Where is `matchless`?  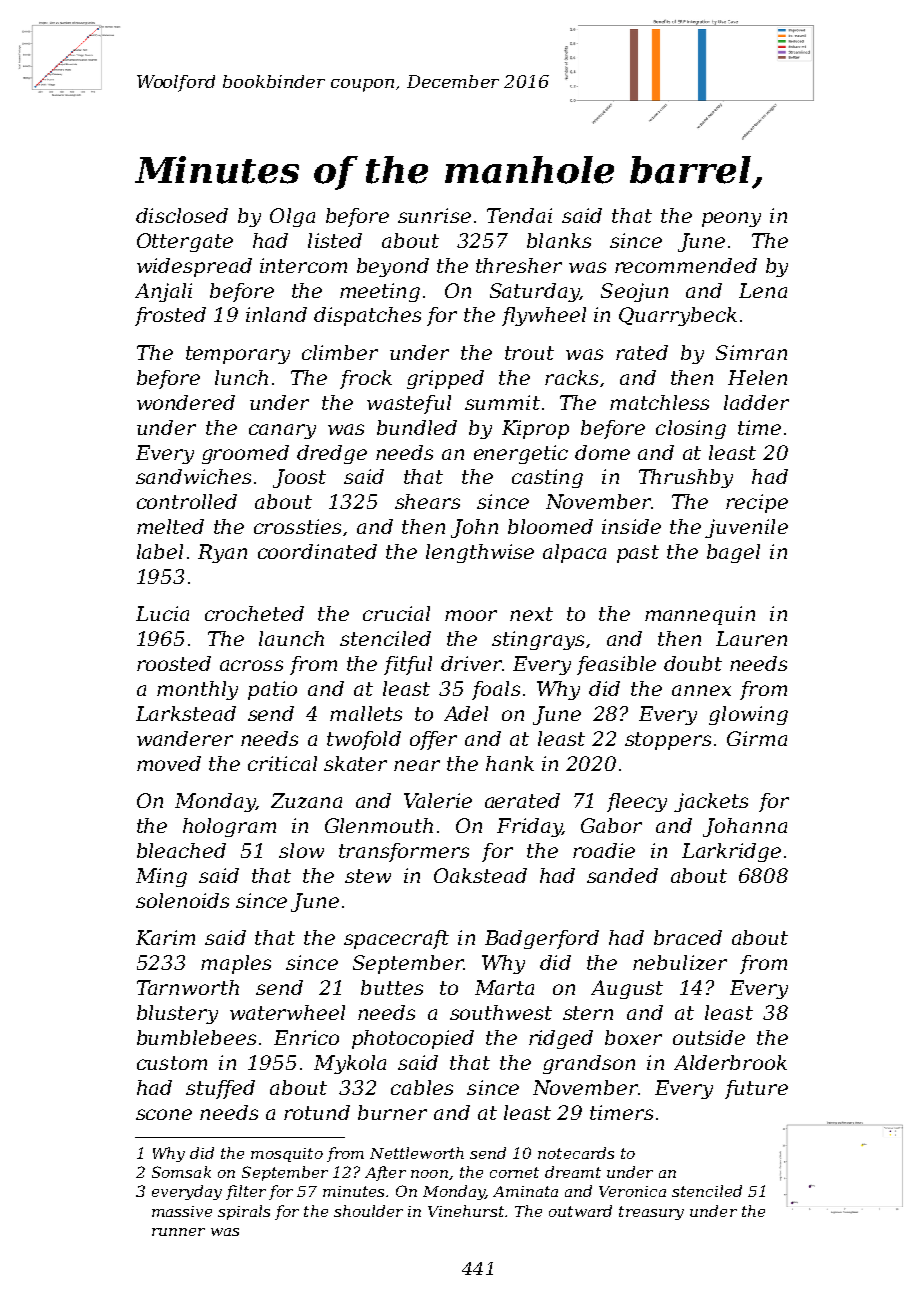 matchless is located at coordinates (659, 402).
